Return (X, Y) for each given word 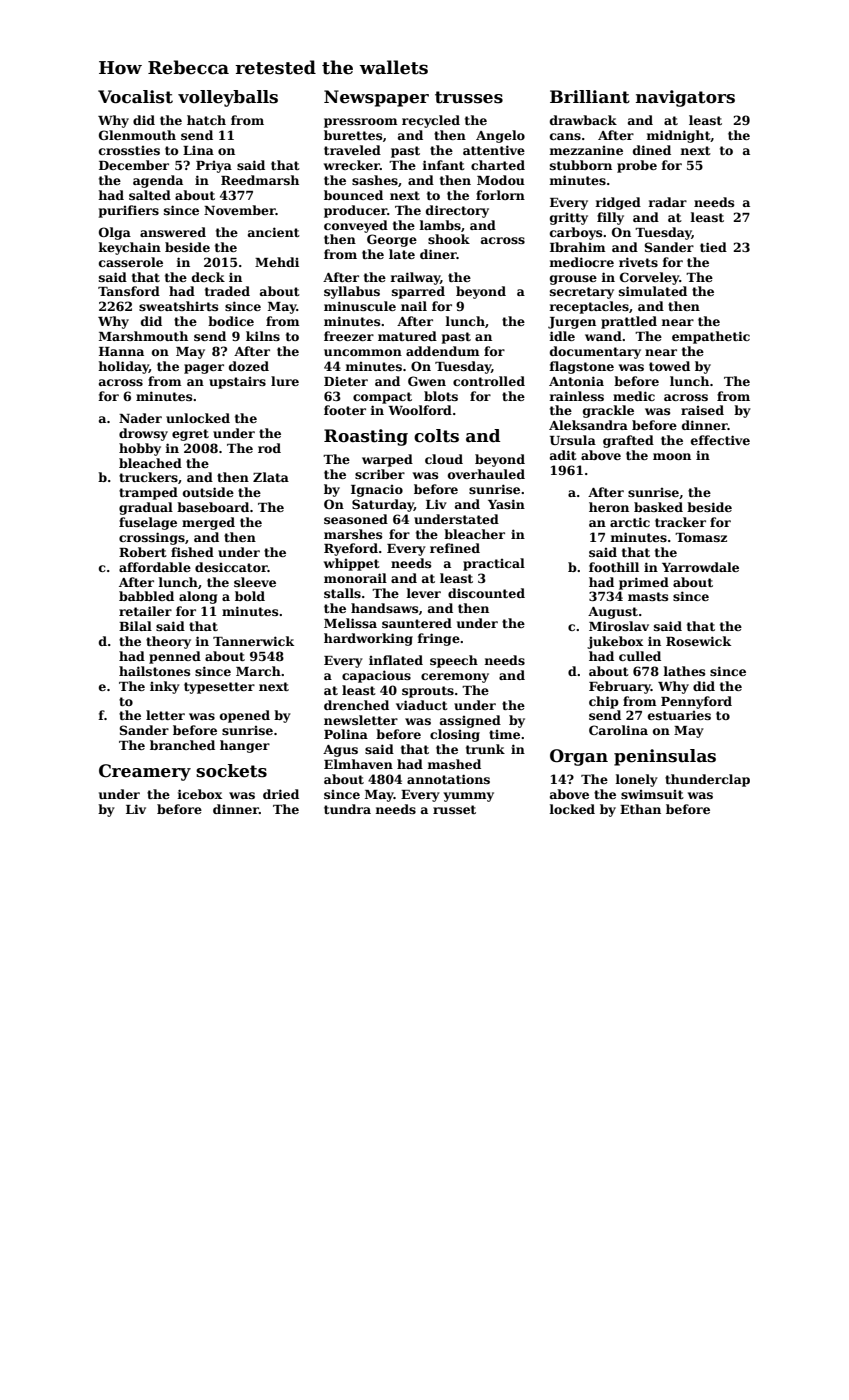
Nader (140, 418)
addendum (443, 351)
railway (415, 278)
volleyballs (228, 98)
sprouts (428, 692)
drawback (583, 120)
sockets (231, 771)
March (258, 671)
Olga (115, 233)
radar (667, 202)
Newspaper (376, 98)
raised (702, 410)
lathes (684, 671)
